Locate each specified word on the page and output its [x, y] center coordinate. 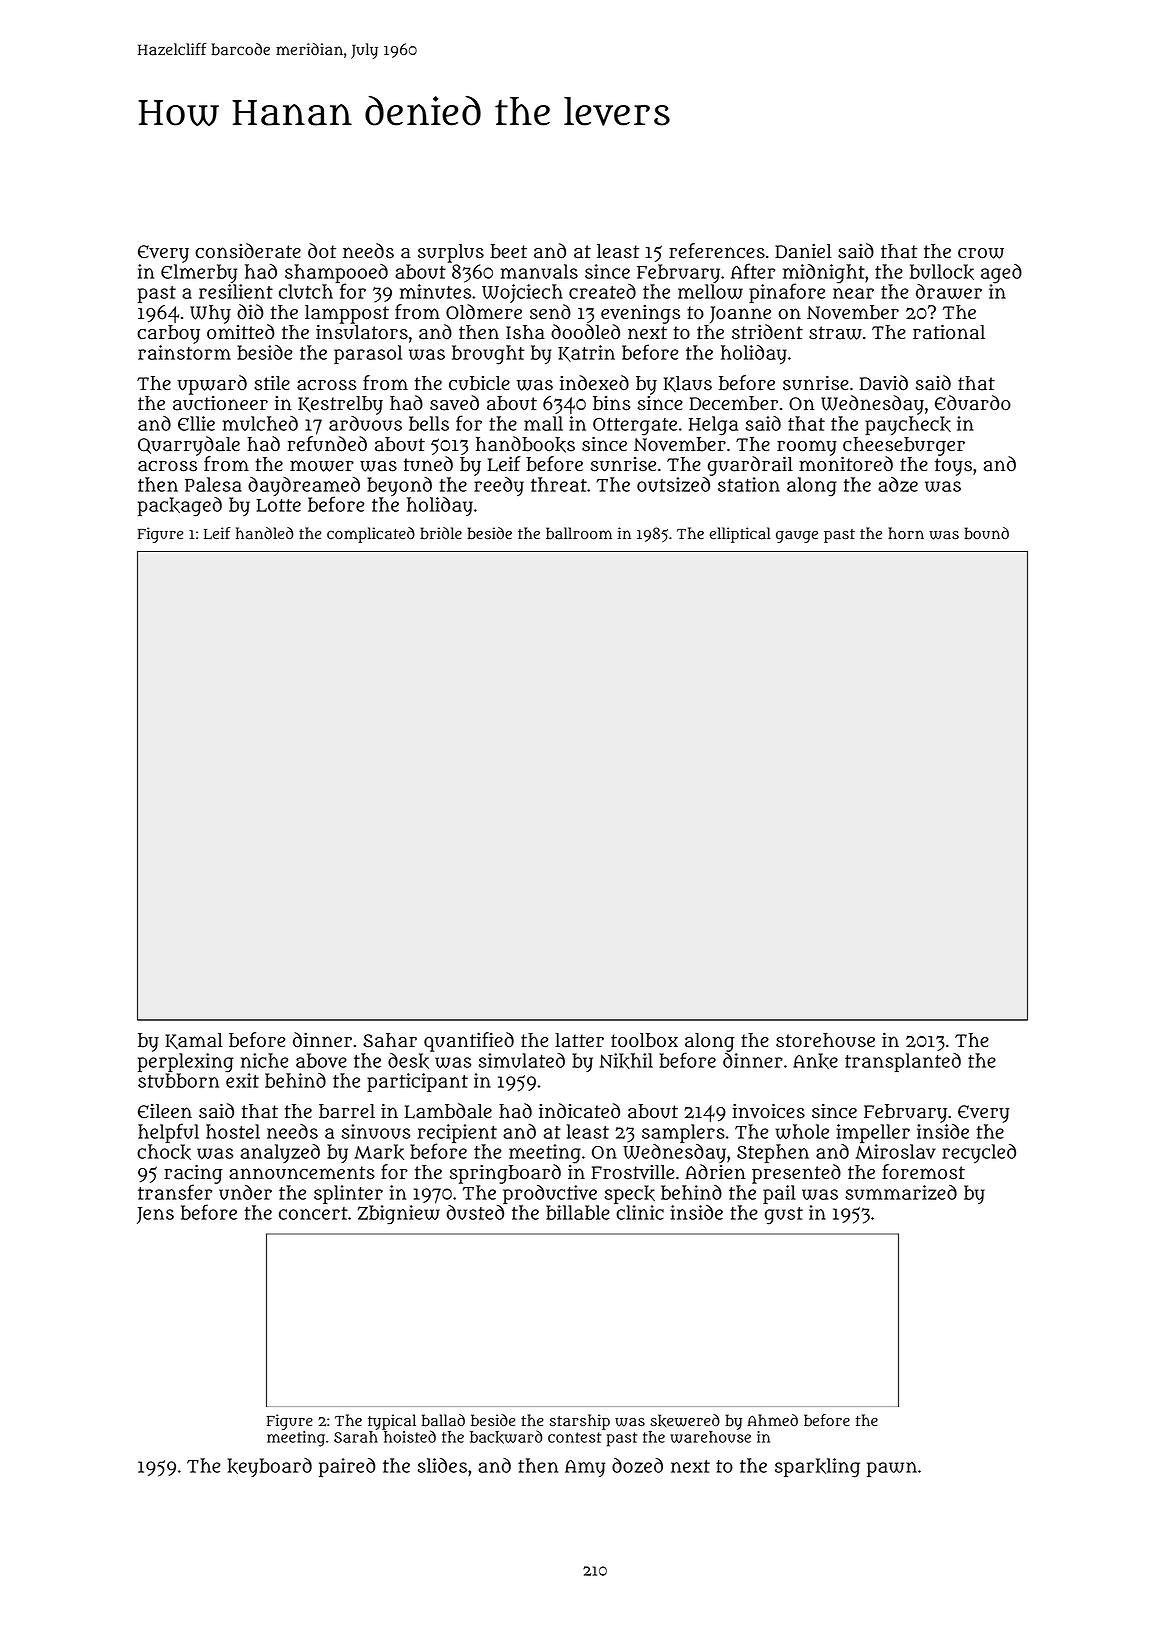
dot [322, 251]
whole [802, 1131]
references [717, 251]
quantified [469, 1042]
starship [580, 1422]
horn [906, 533]
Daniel [803, 251]
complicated [371, 535]
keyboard [270, 1467]
